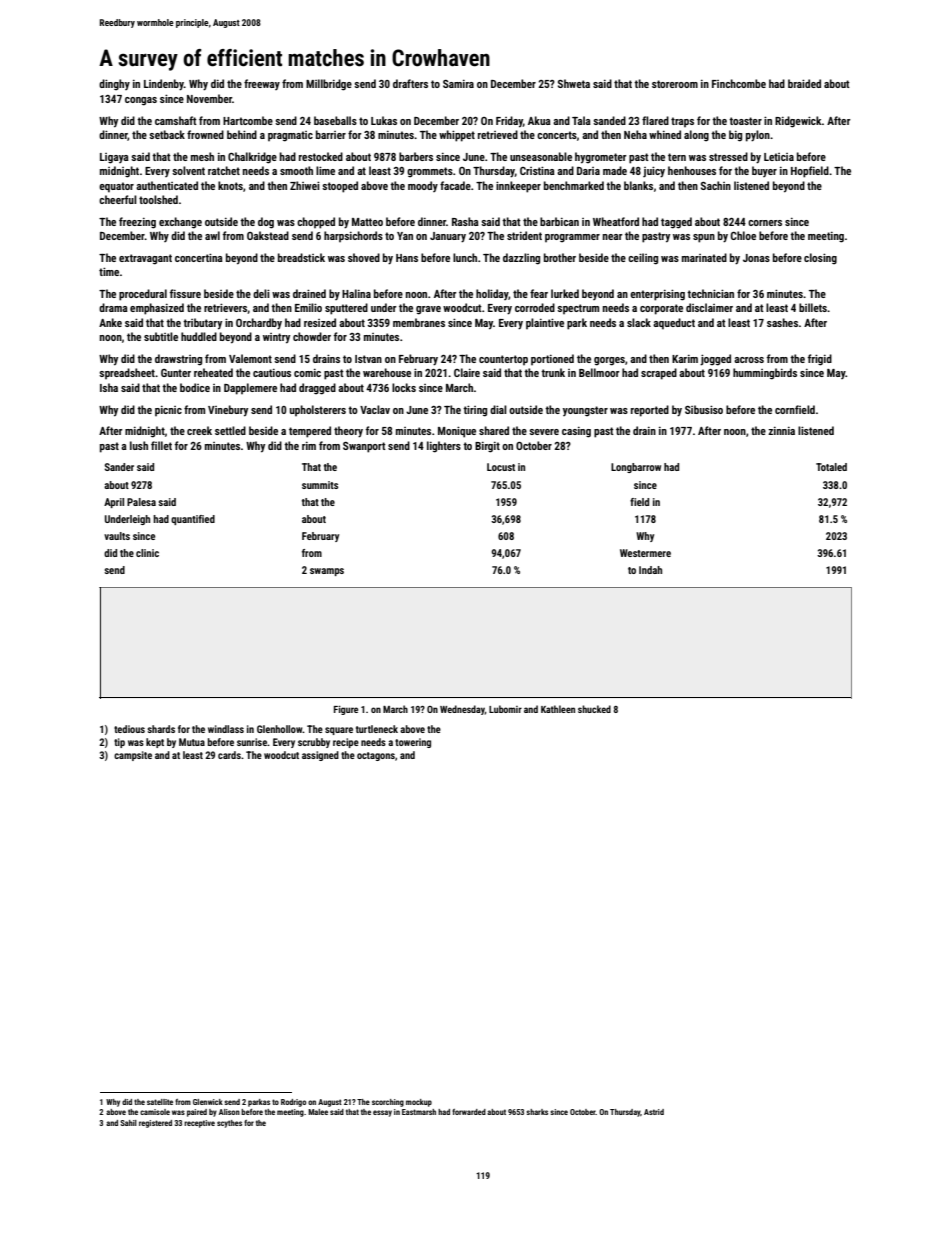 The width and height of the screenshot is (952, 1233). Describe the element at coordinates (228, 411) in the screenshot. I see `Vinebury` at that location.
